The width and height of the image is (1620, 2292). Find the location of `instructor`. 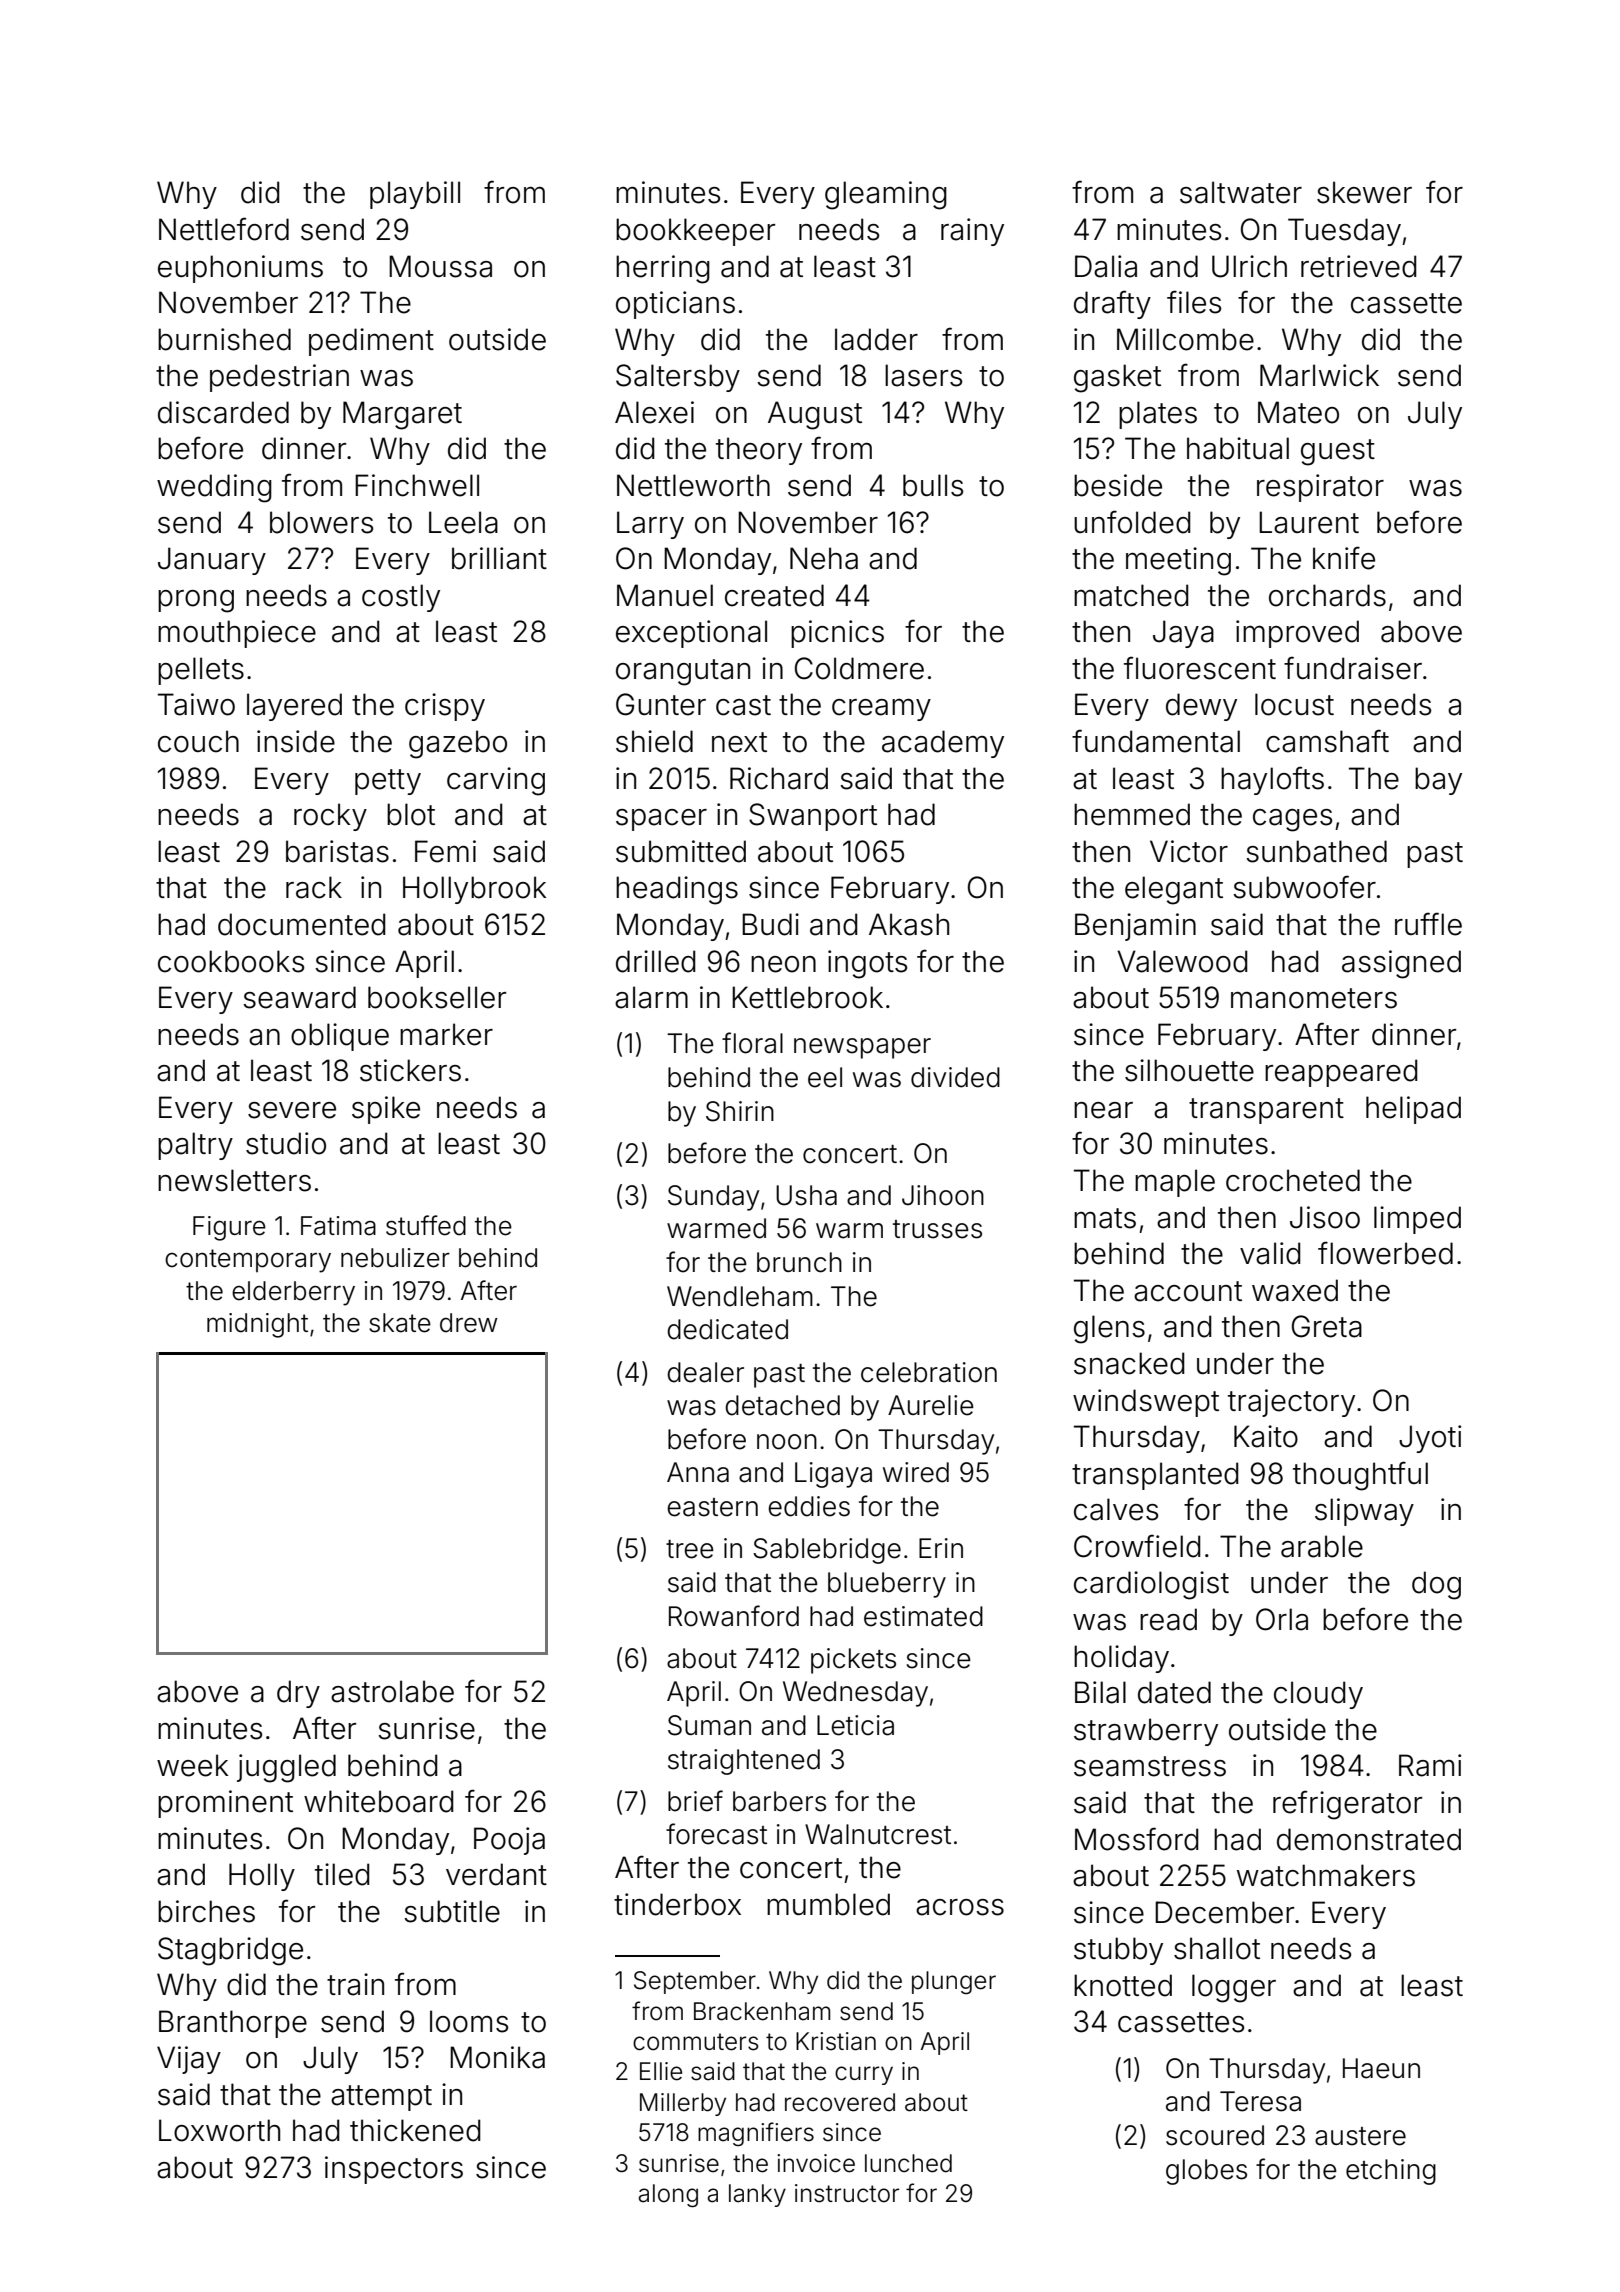

instructor is located at coordinates (847, 2193).
